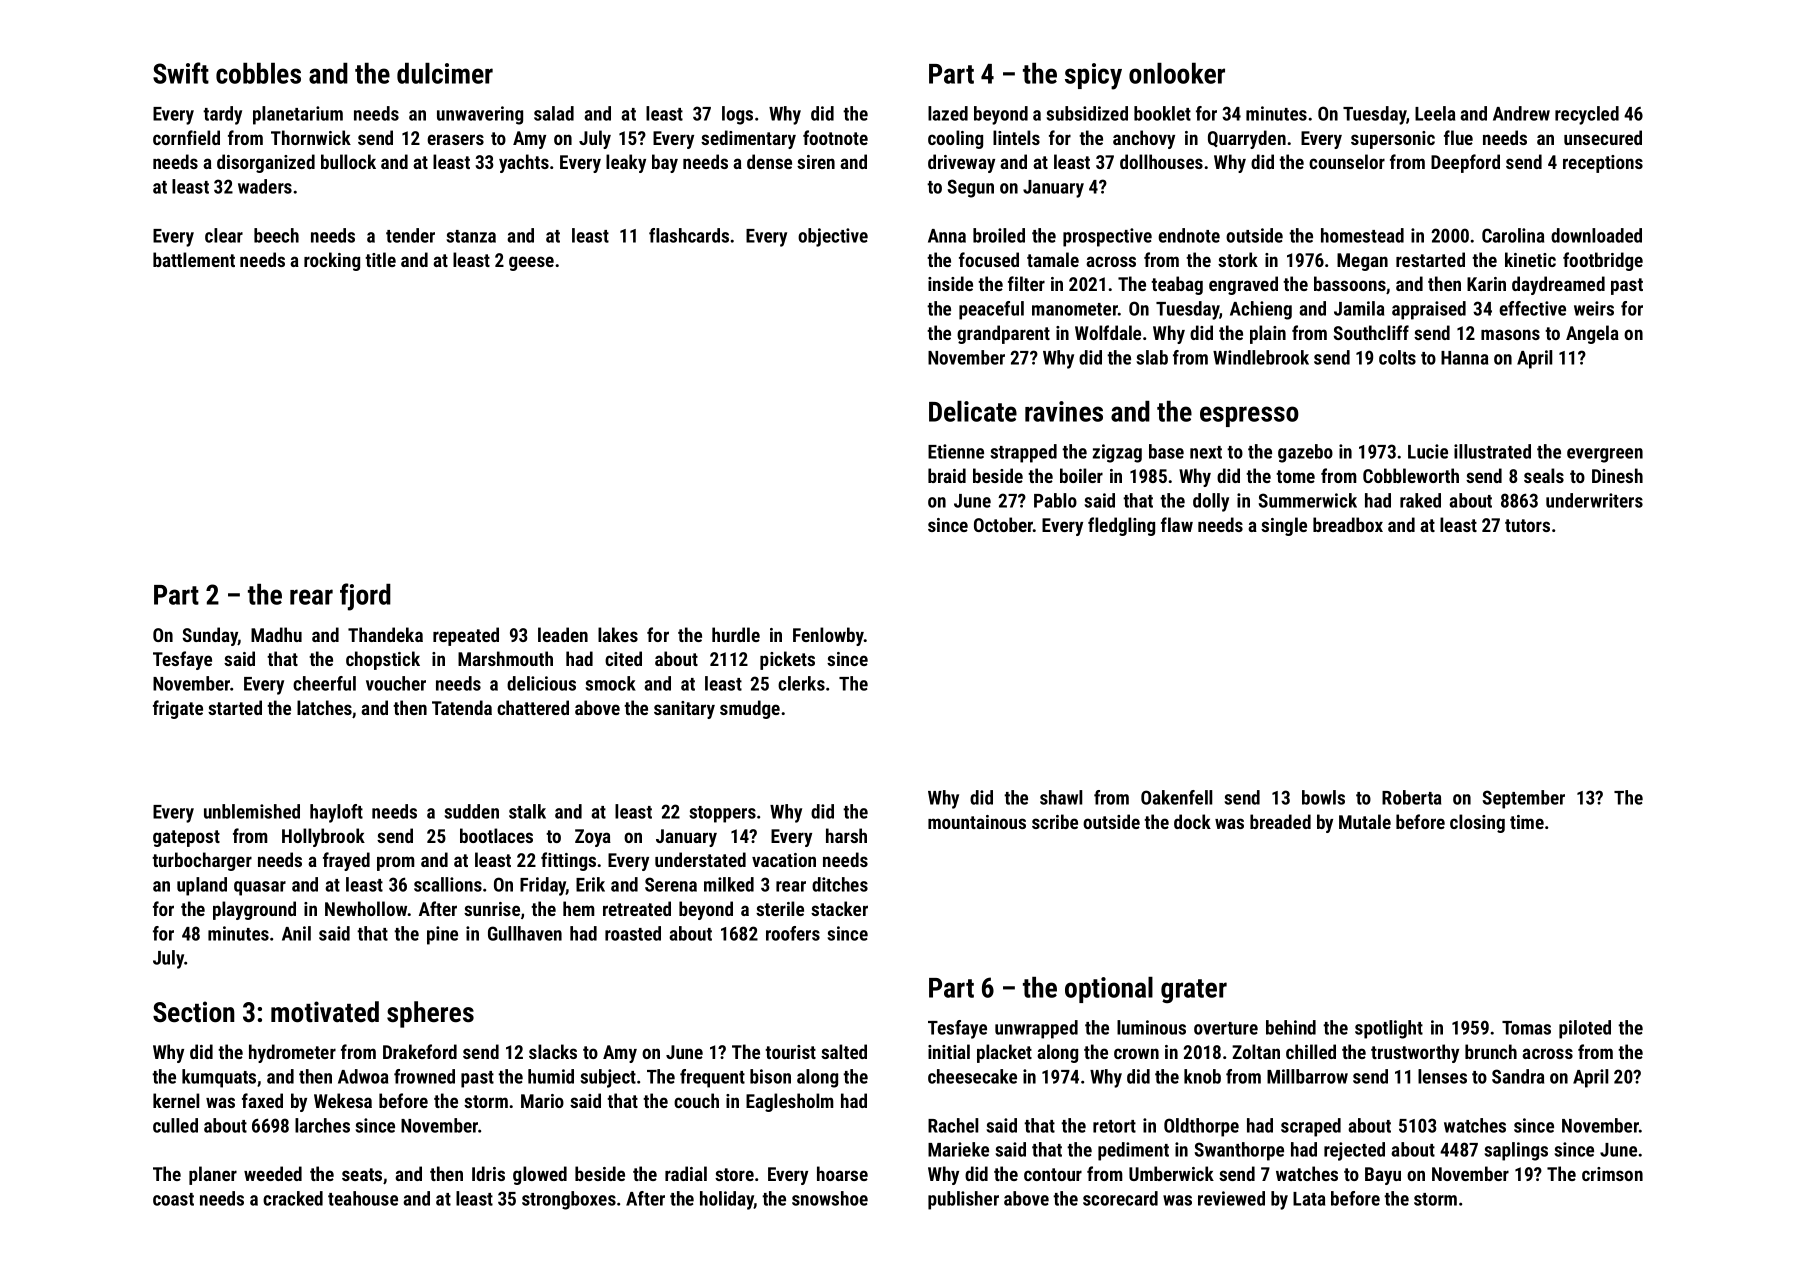  I want to click on fjord, so click(365, 597).
